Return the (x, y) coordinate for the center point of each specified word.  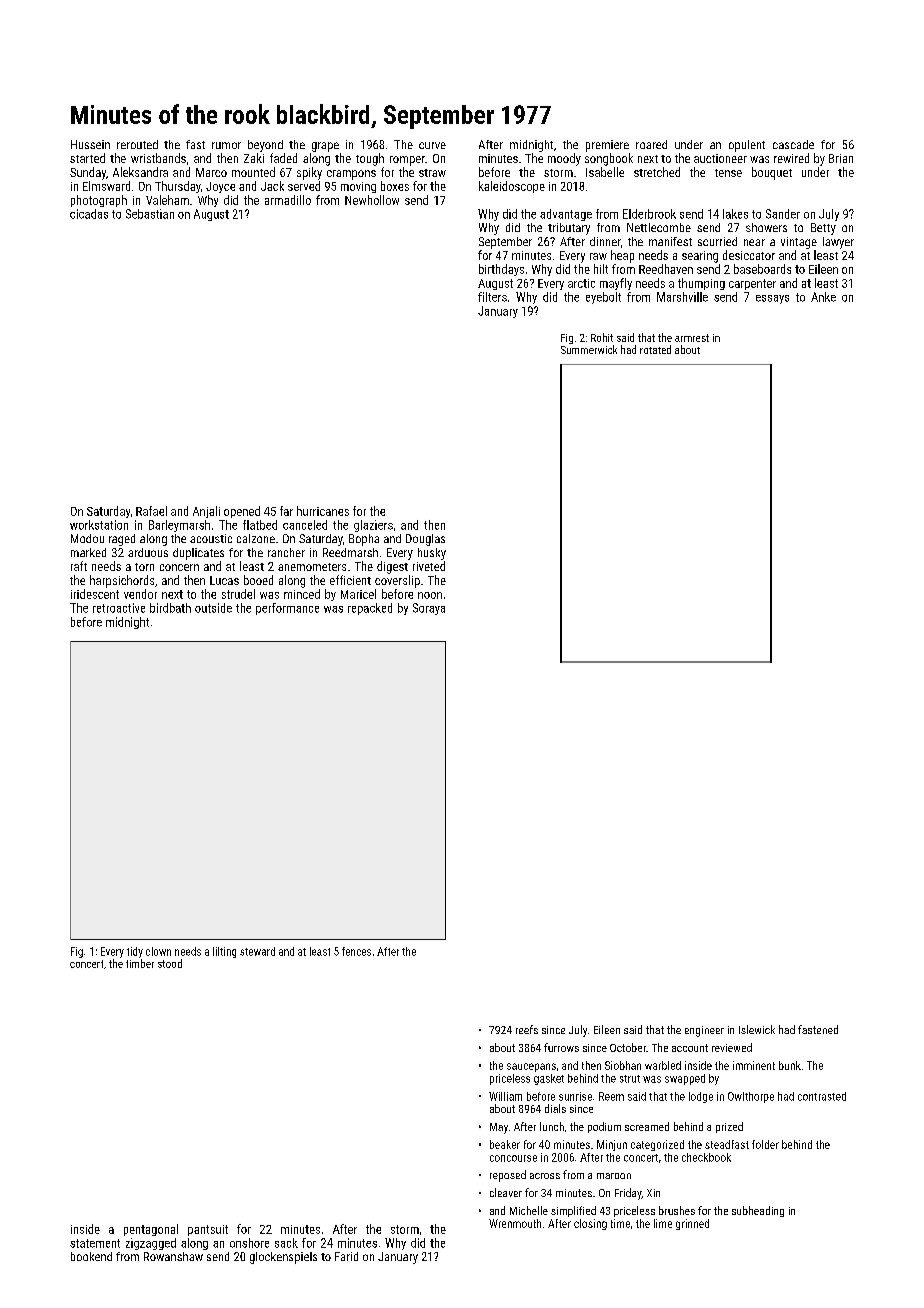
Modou (87, 538)
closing (590, 1224)
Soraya (429, 609)
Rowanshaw (173, 1256)
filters (492, 297)
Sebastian (150, 214)
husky (432, 554)
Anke (823, 297)
